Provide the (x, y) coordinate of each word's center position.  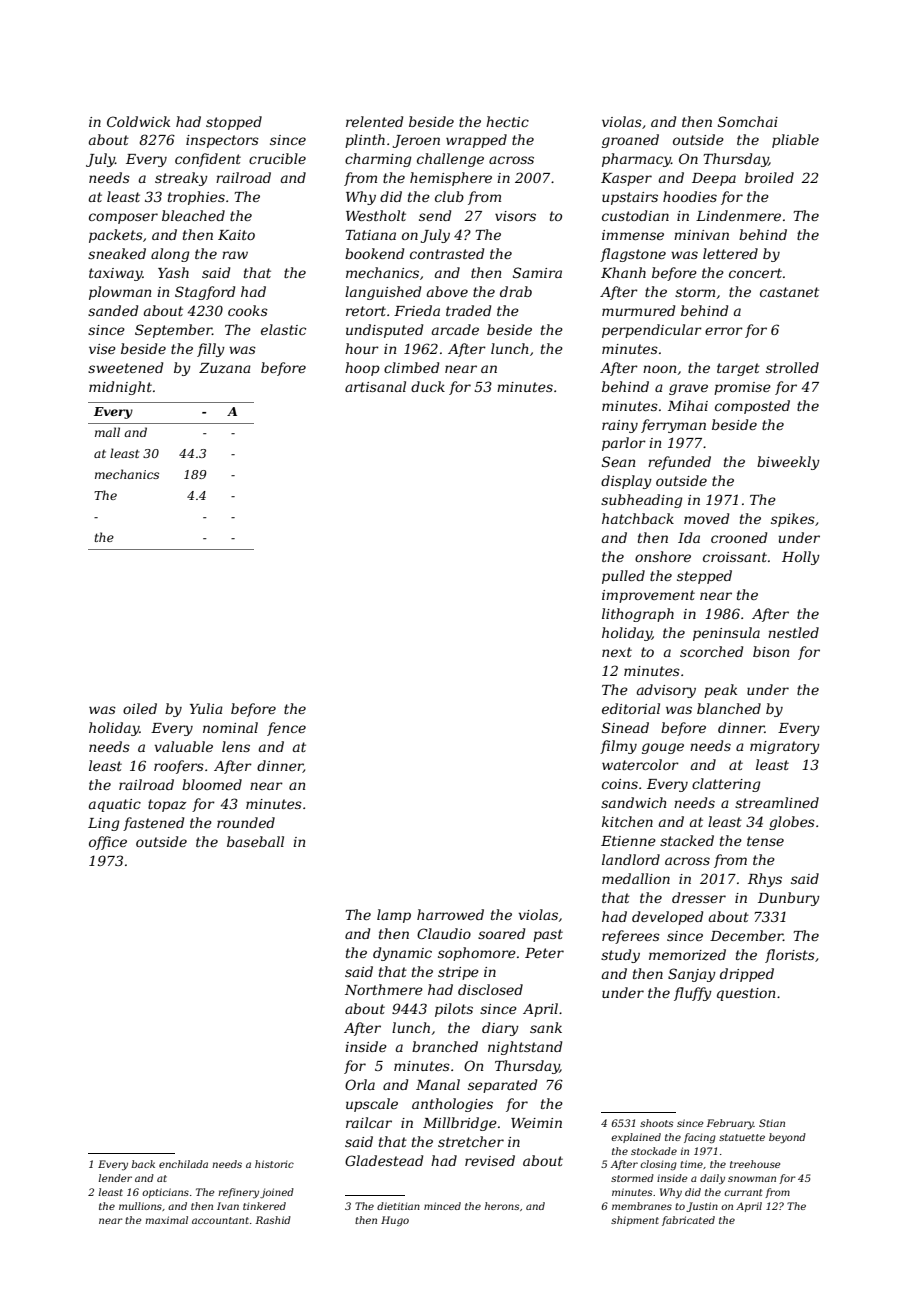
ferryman (673, 426)
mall (107, 432)
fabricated (688, 1221)
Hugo (395, 1221)
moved (706, 518)
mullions (140, 1206)
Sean (618, 461)
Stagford (205, 293)
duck (428, 386)
